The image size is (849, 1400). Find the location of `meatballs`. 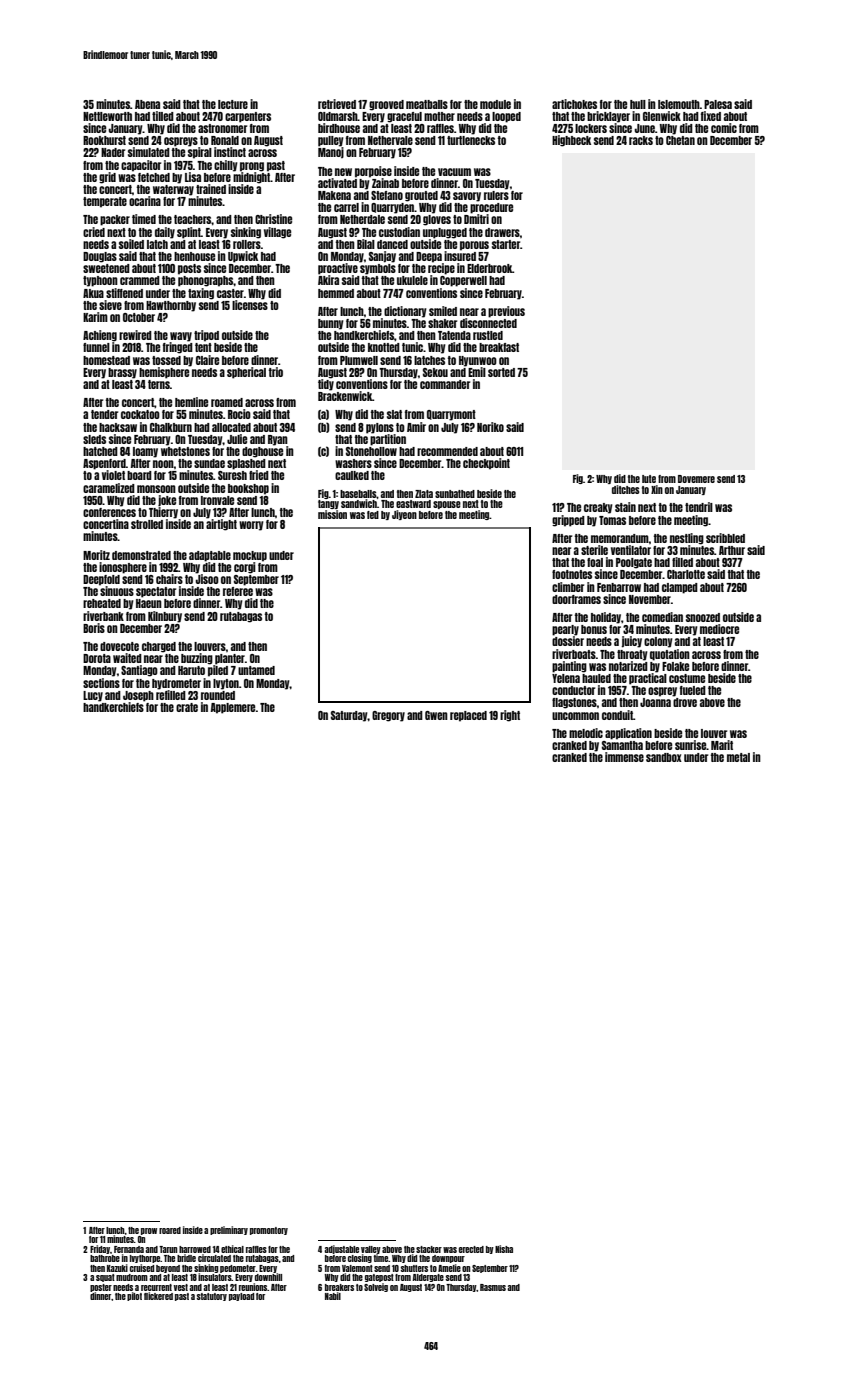

meatballs is located at coordinates (427, 104).
